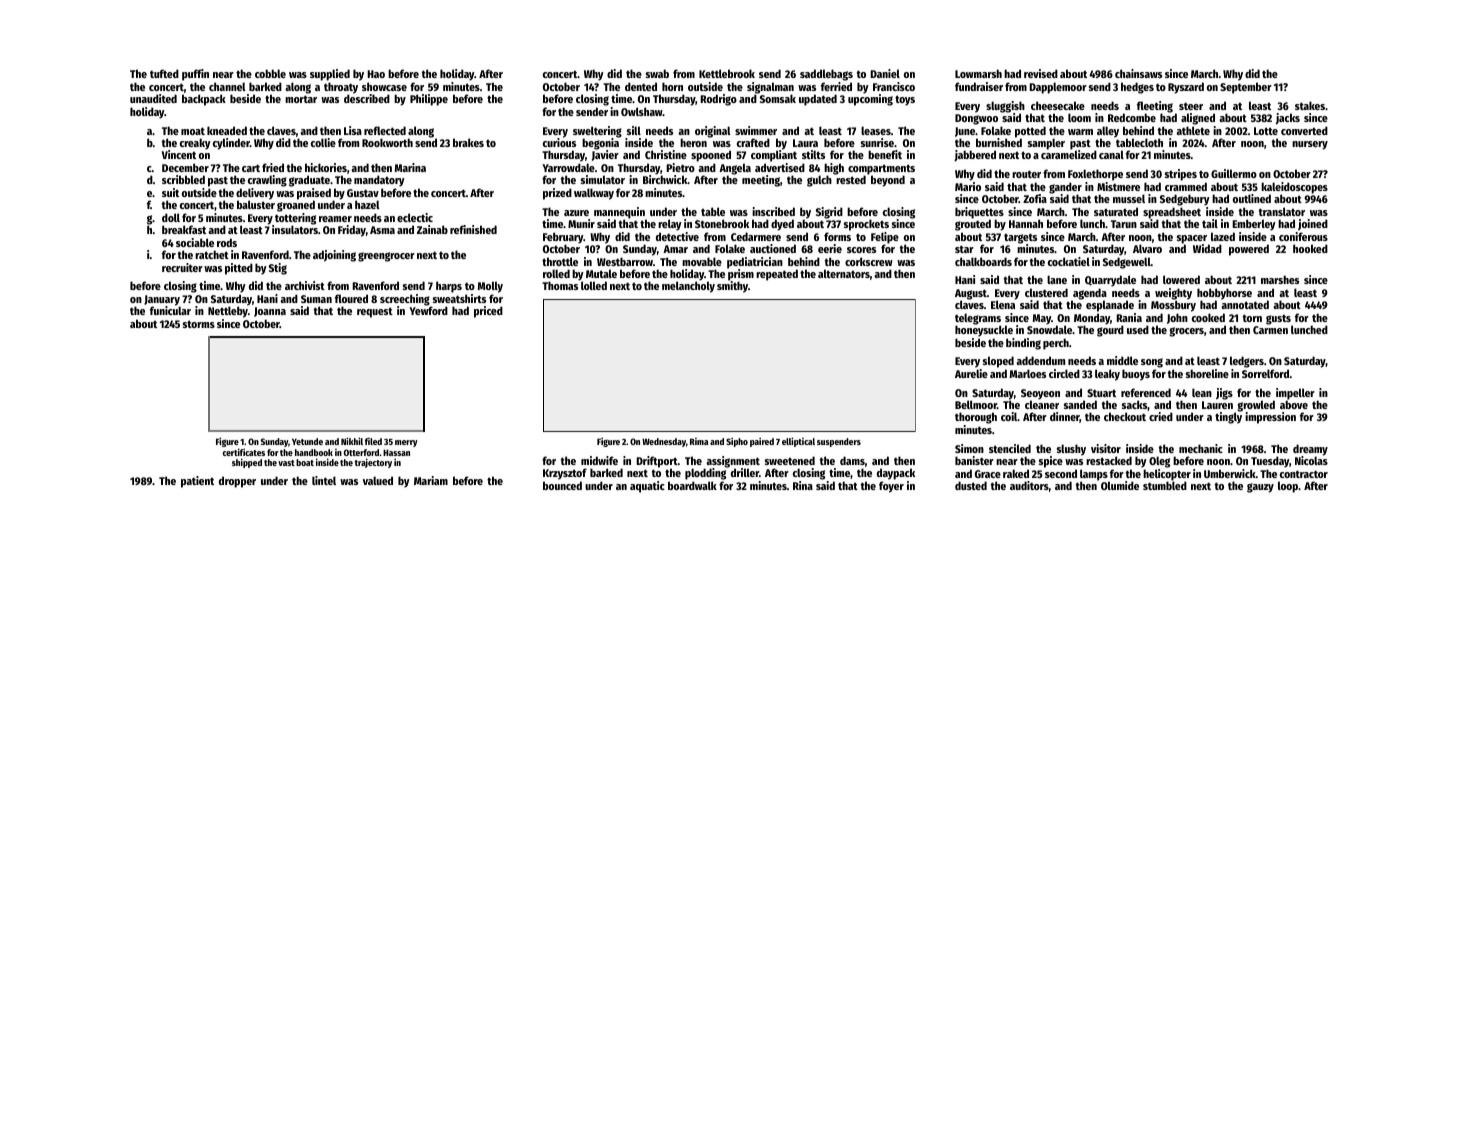 The width and height of the screenshot is (1458, 1126). I want to click on leases, so click(876, 130).
